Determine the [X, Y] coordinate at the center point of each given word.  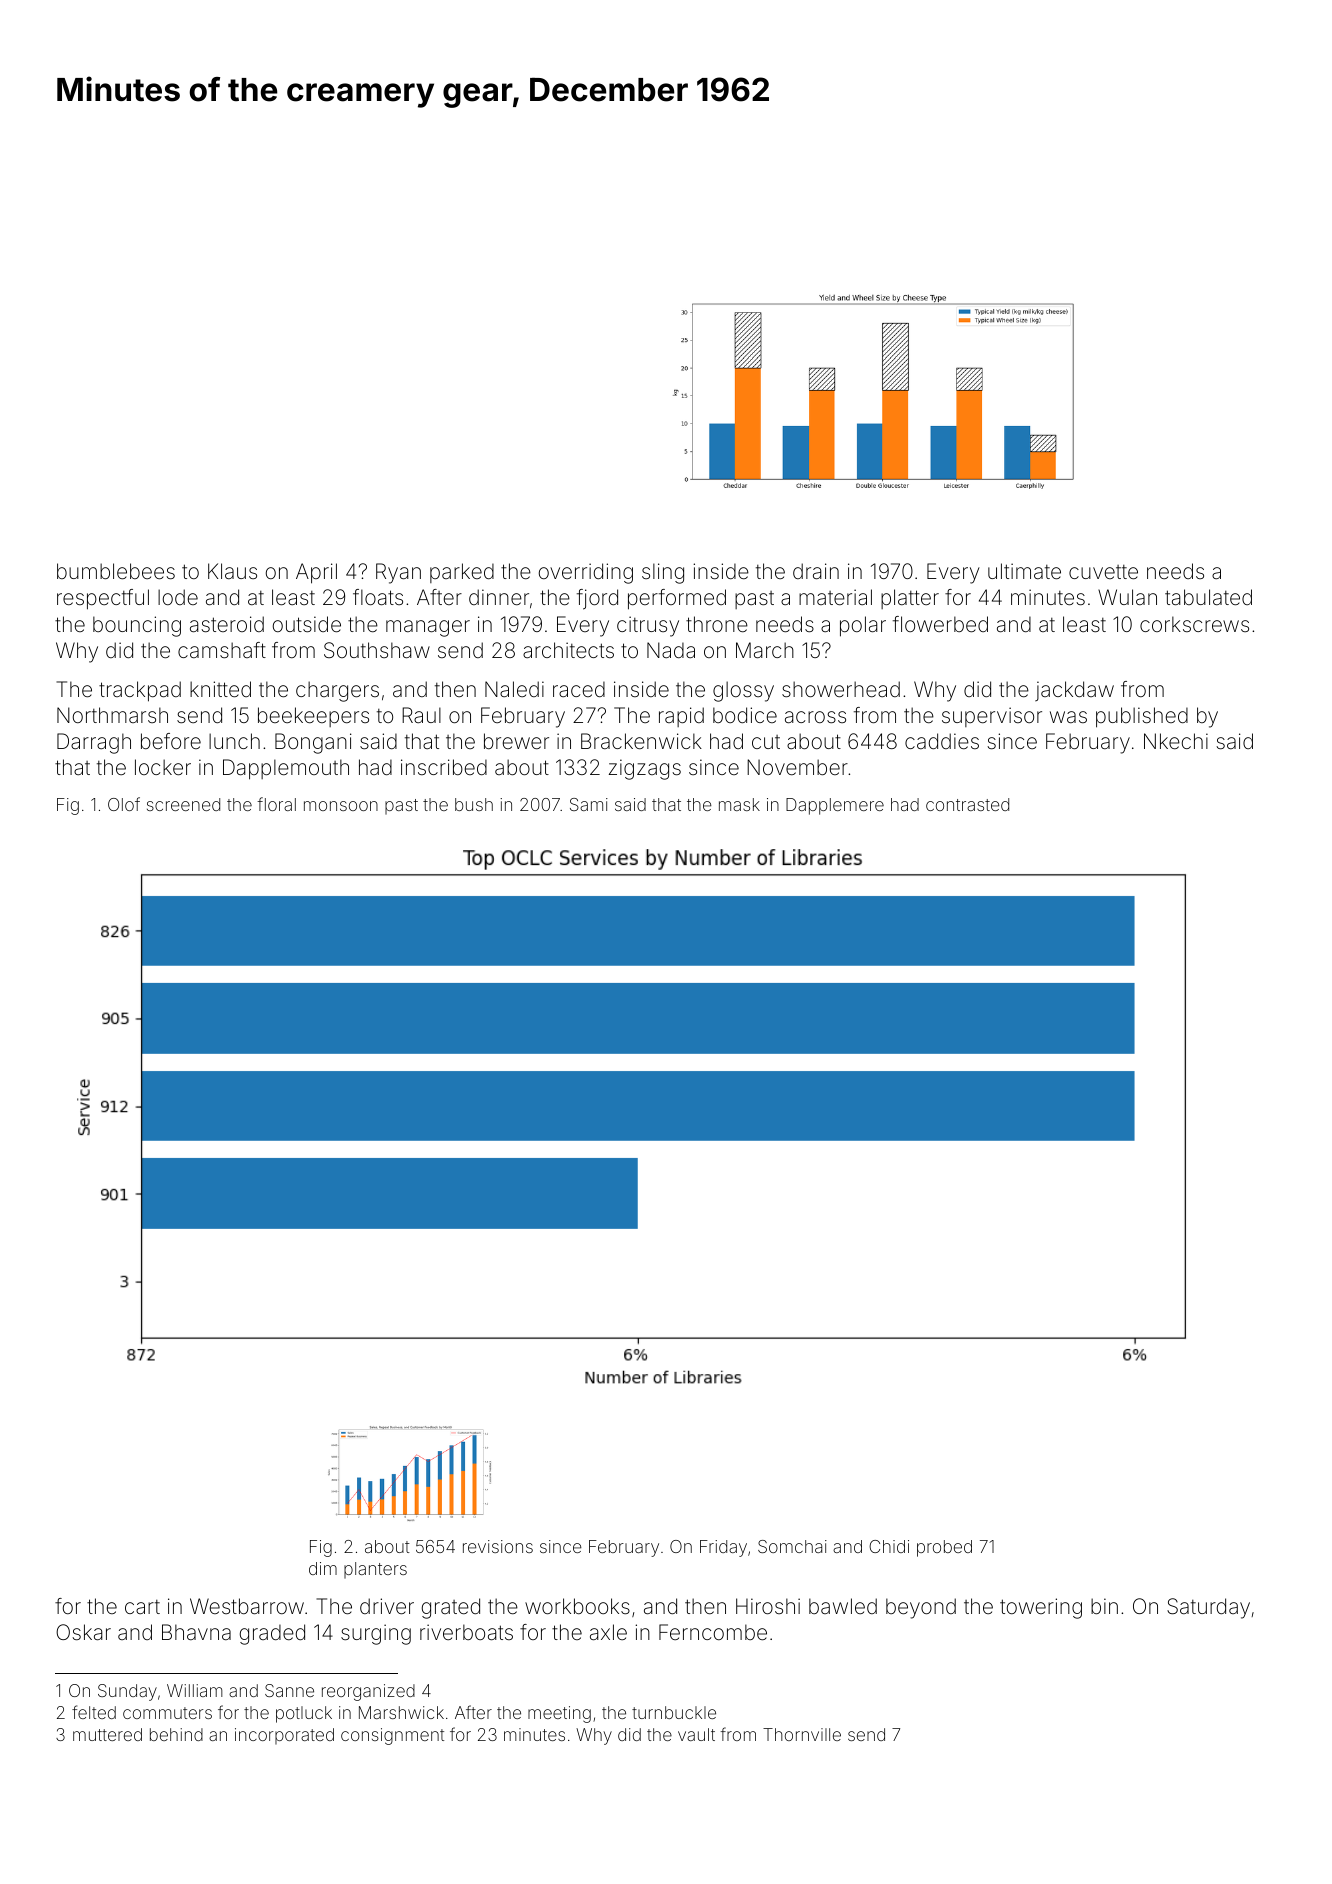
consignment [392, 1736]
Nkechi [1176, 741]
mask [739, 804]
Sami [589, 804]
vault [696, 1734]
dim [323, 1568]
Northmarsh [112, 715]
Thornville [802, 1734]
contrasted [967, 804]
